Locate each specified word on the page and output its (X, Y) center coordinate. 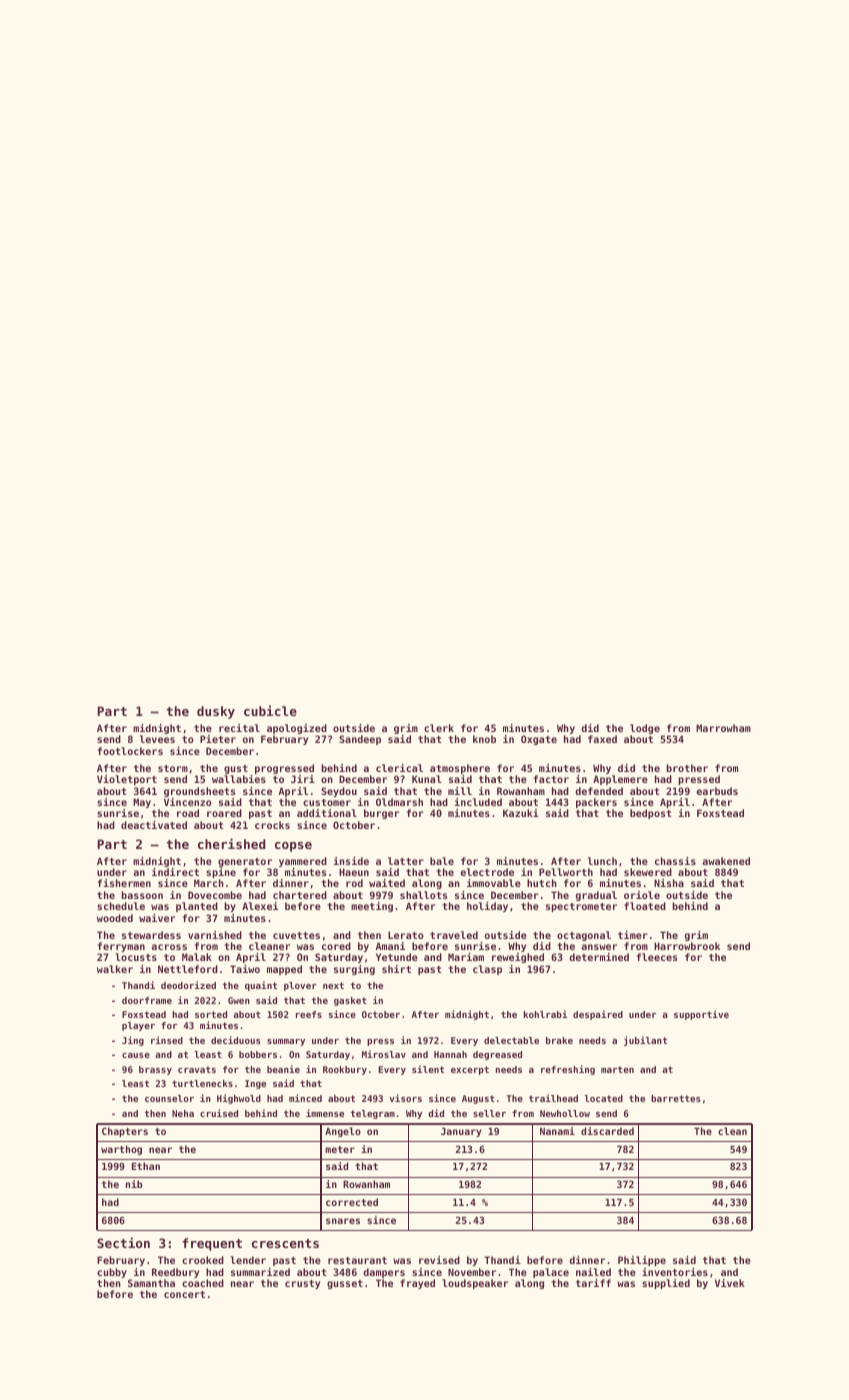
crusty (302, 1284)
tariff (593, 1283)
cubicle (270, 710)
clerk (439, 728)
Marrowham (723, 728)
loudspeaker (475, 1284)
